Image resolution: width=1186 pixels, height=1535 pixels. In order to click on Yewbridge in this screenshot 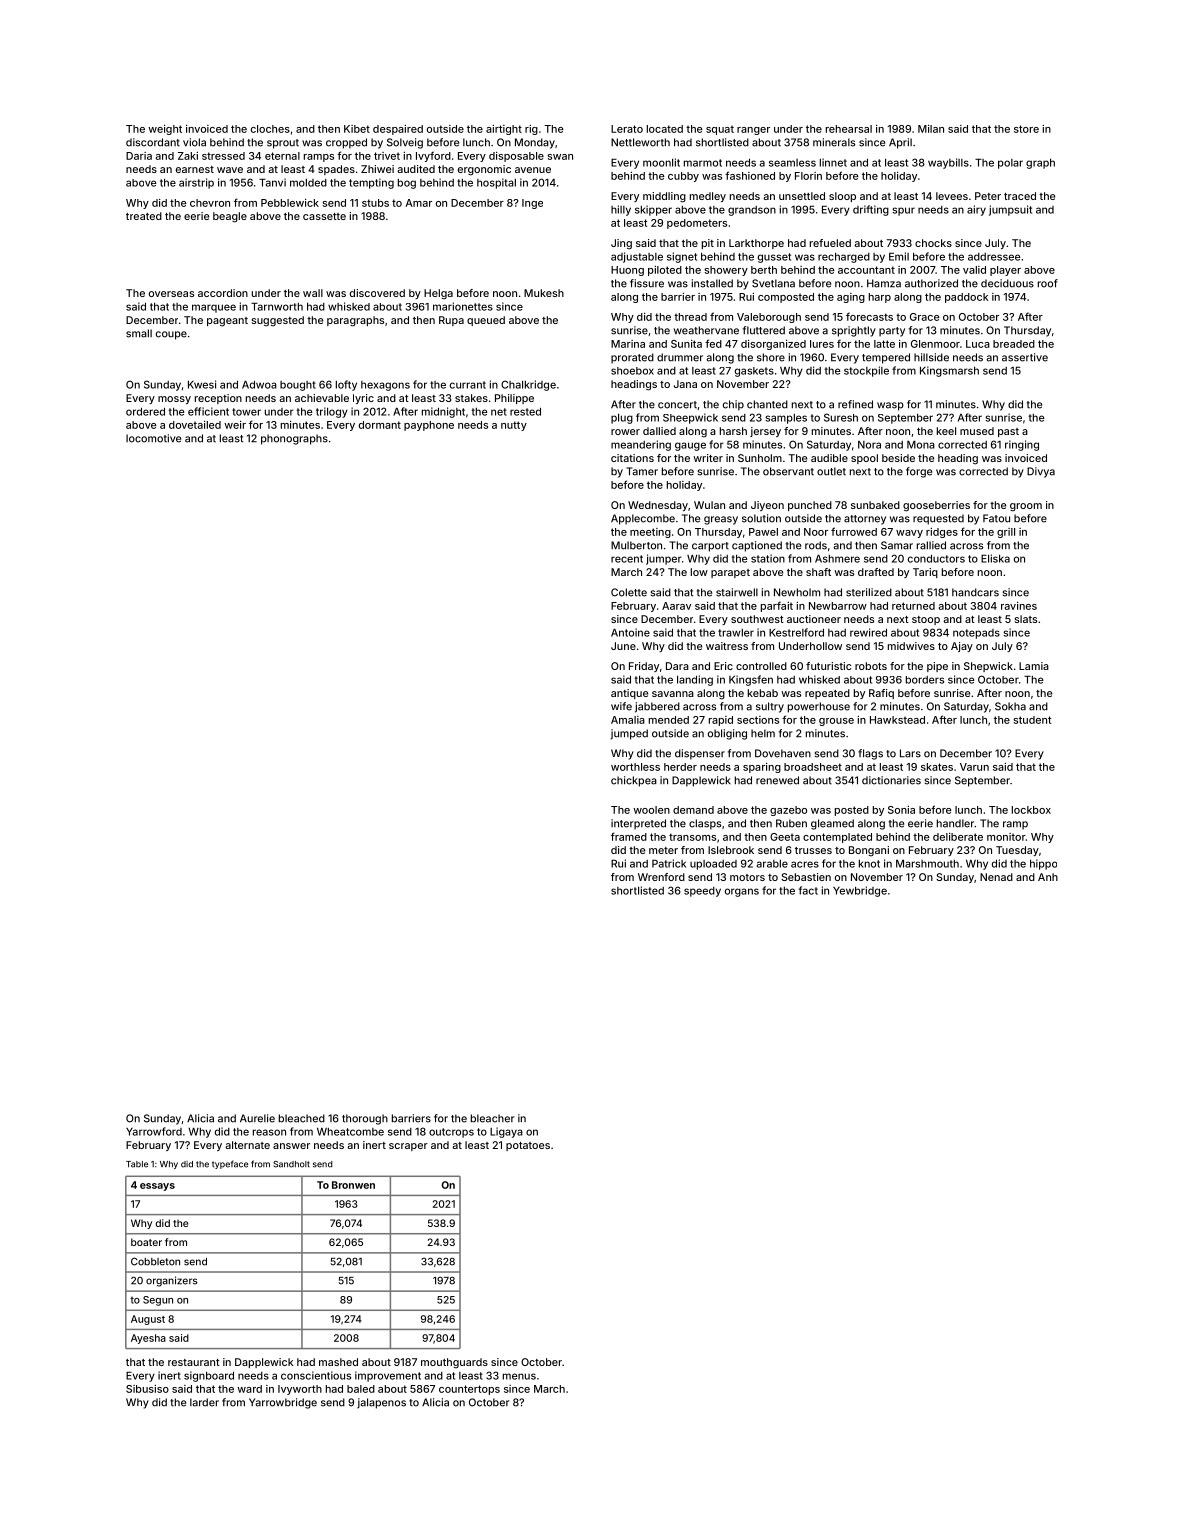, I will do `click(860, 891)`.
